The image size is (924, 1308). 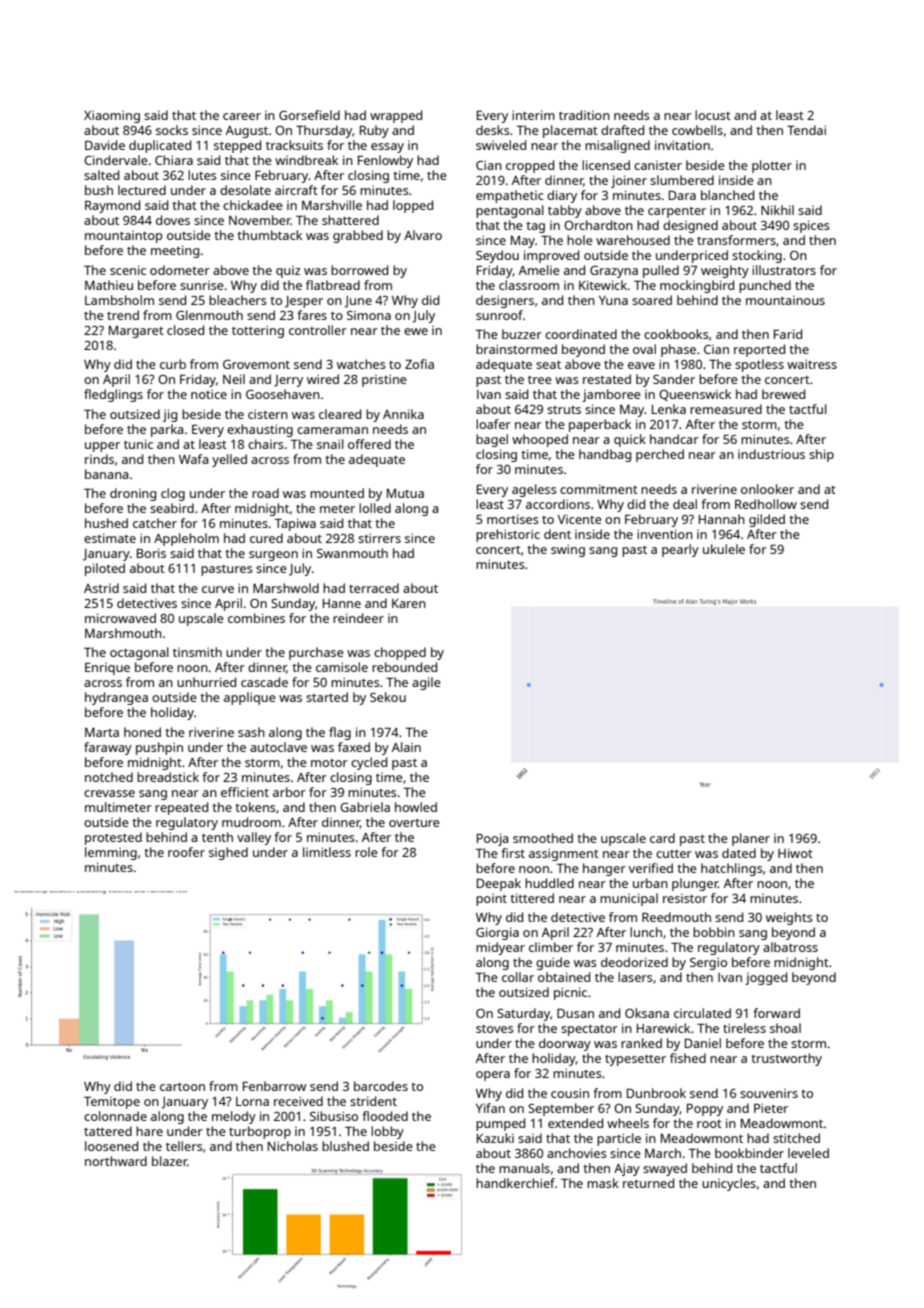 I want to click on essay, so click(x=387, y=148).
